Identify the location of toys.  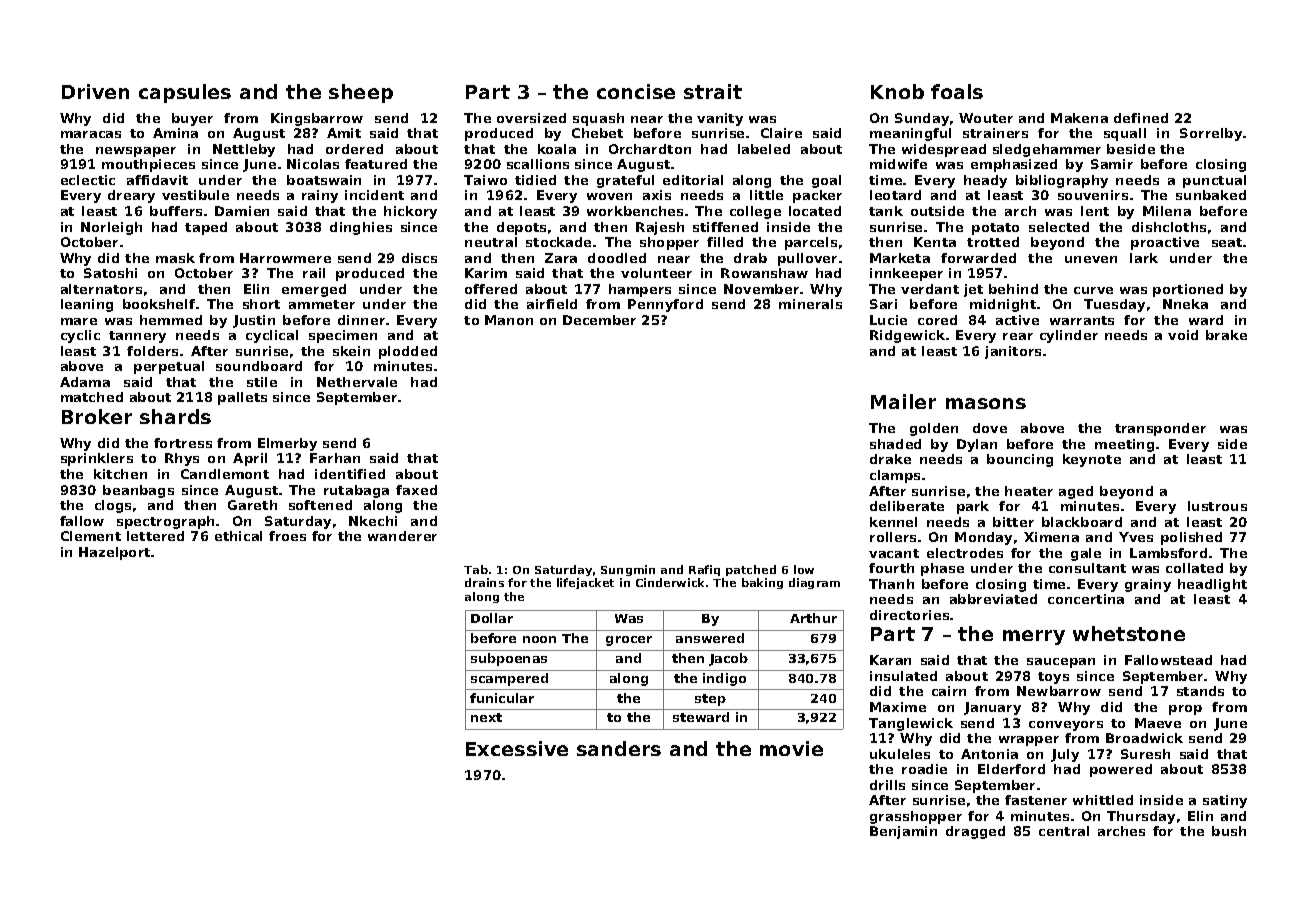
(1053, 678).
